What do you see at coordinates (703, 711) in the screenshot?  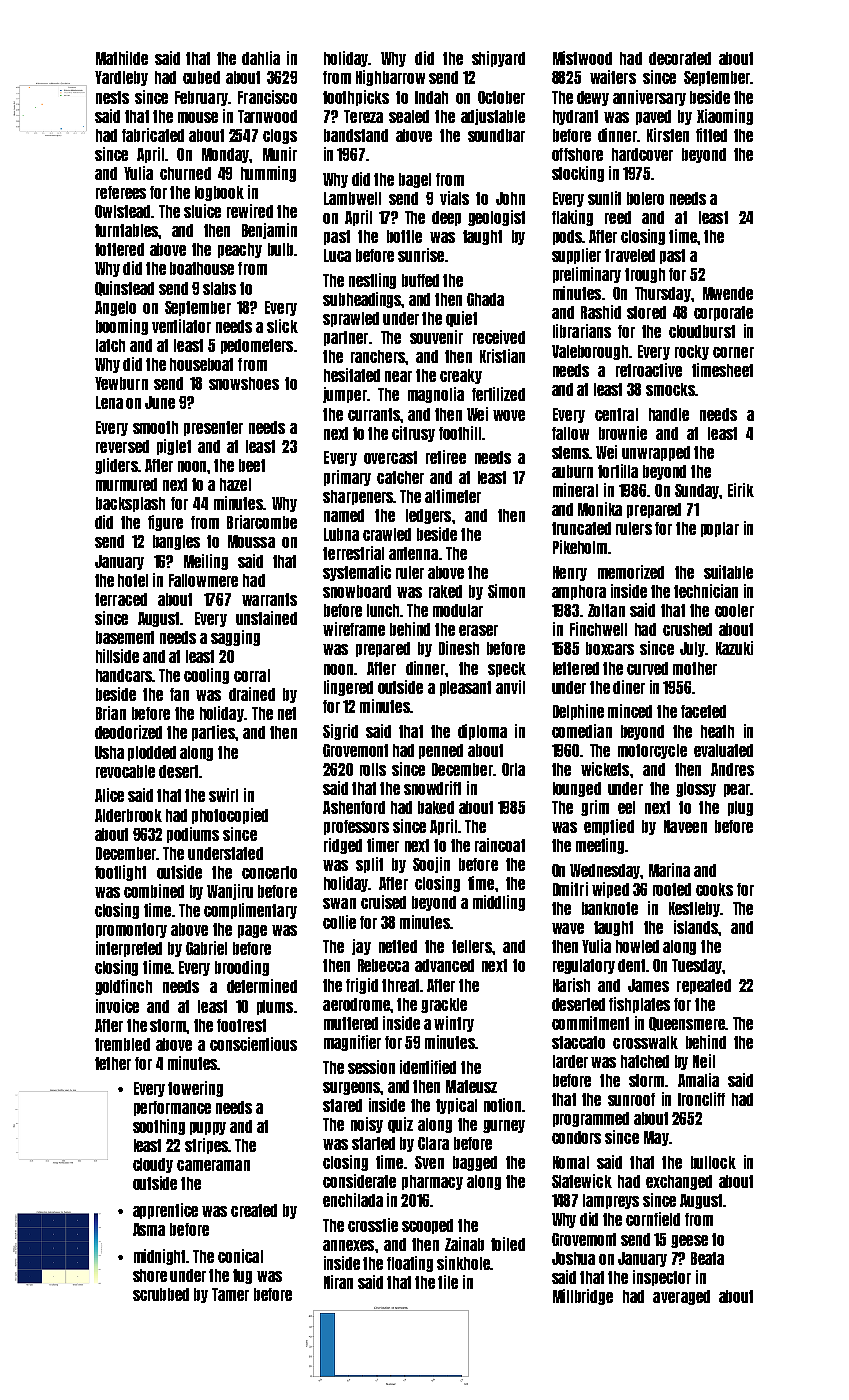 I see `faceted` at bounding box center [703, 711].
